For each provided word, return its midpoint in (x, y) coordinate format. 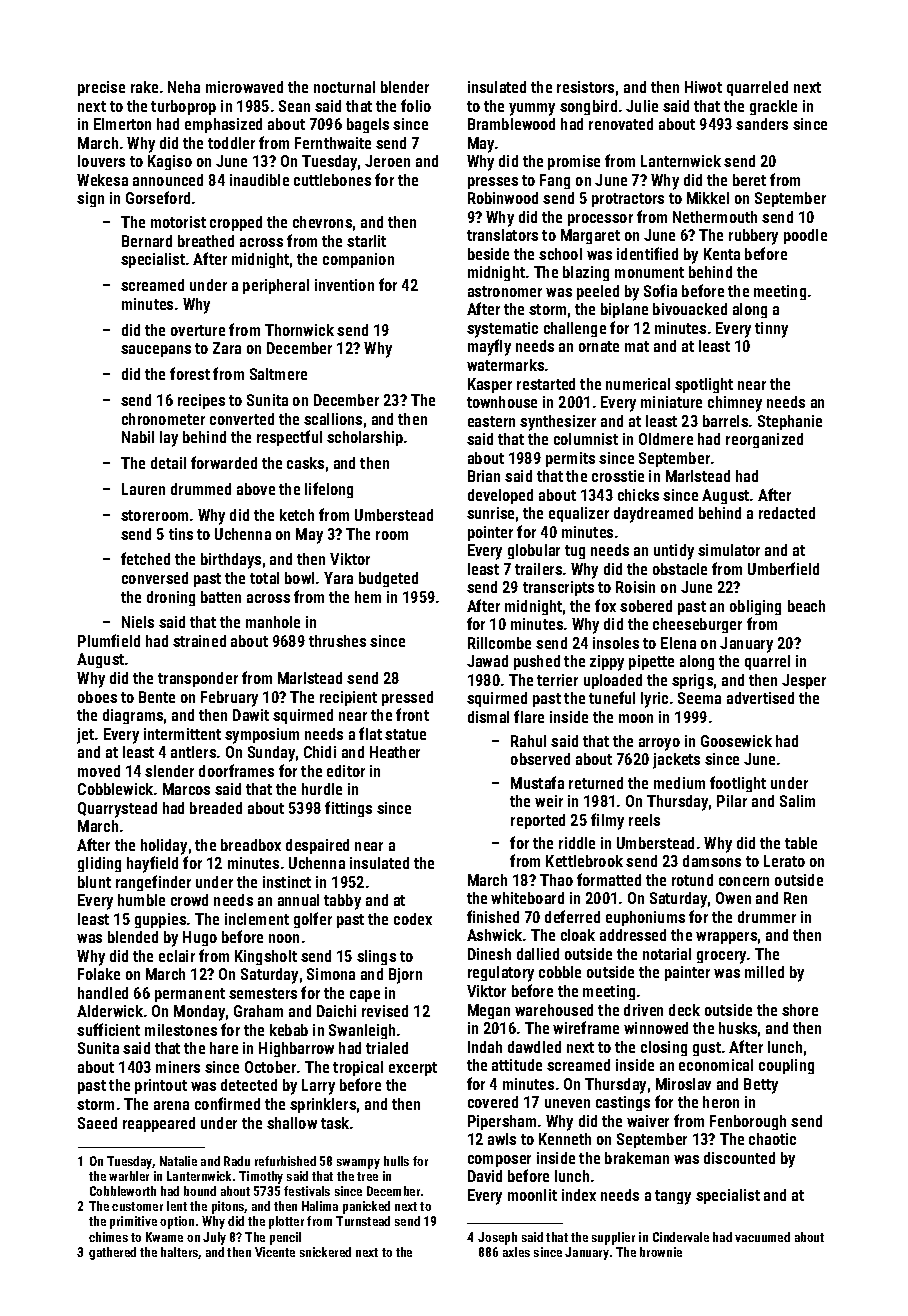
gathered (112, 1253)
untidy (674, 552)
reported (538, 821)
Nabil (138, 437)
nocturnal (344, 87)
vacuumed (762, 1237)
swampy (358, 1164)
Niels (138, 622)
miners (178, 1067)
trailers (538, 569)
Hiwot (703, 87)
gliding (99, 864)
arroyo (659, 744)
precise (101, 88)
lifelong (329, 490)
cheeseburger (697, 625)
